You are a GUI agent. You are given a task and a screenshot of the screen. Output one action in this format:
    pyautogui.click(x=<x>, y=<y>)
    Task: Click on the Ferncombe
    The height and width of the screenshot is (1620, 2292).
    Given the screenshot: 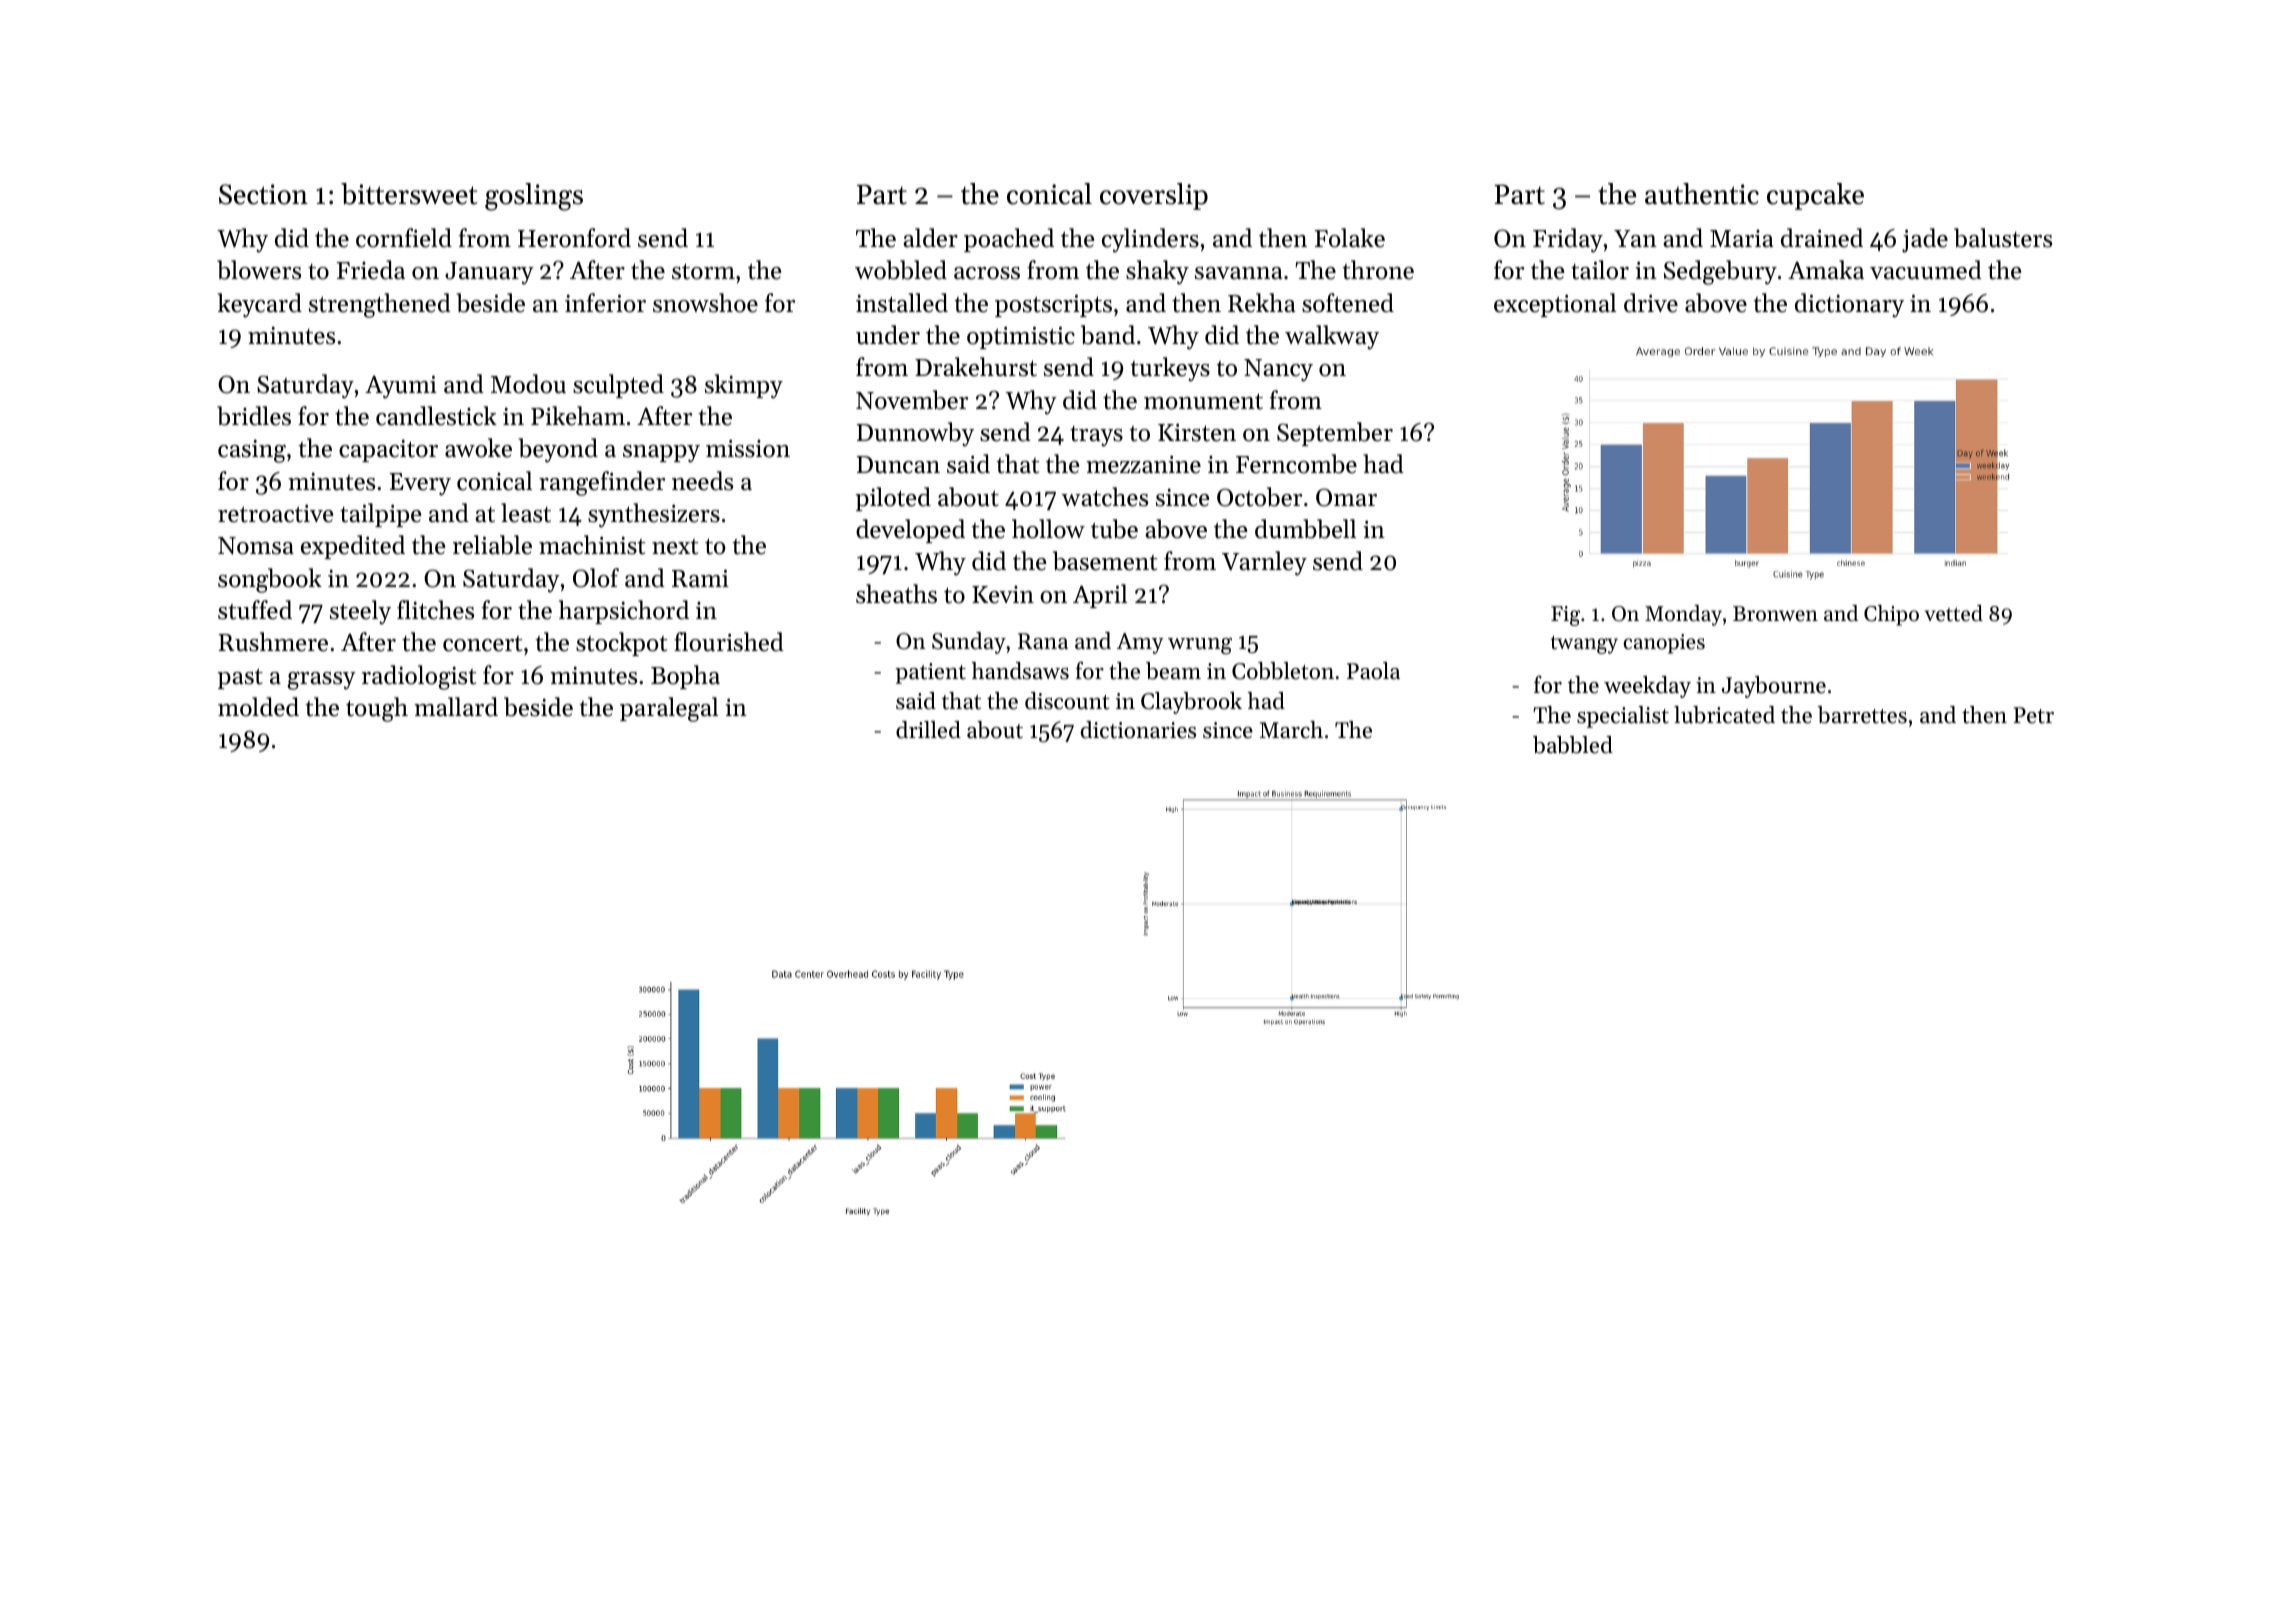 What is the action you would take?
    pyautogui.click(x=1296, y=464)
